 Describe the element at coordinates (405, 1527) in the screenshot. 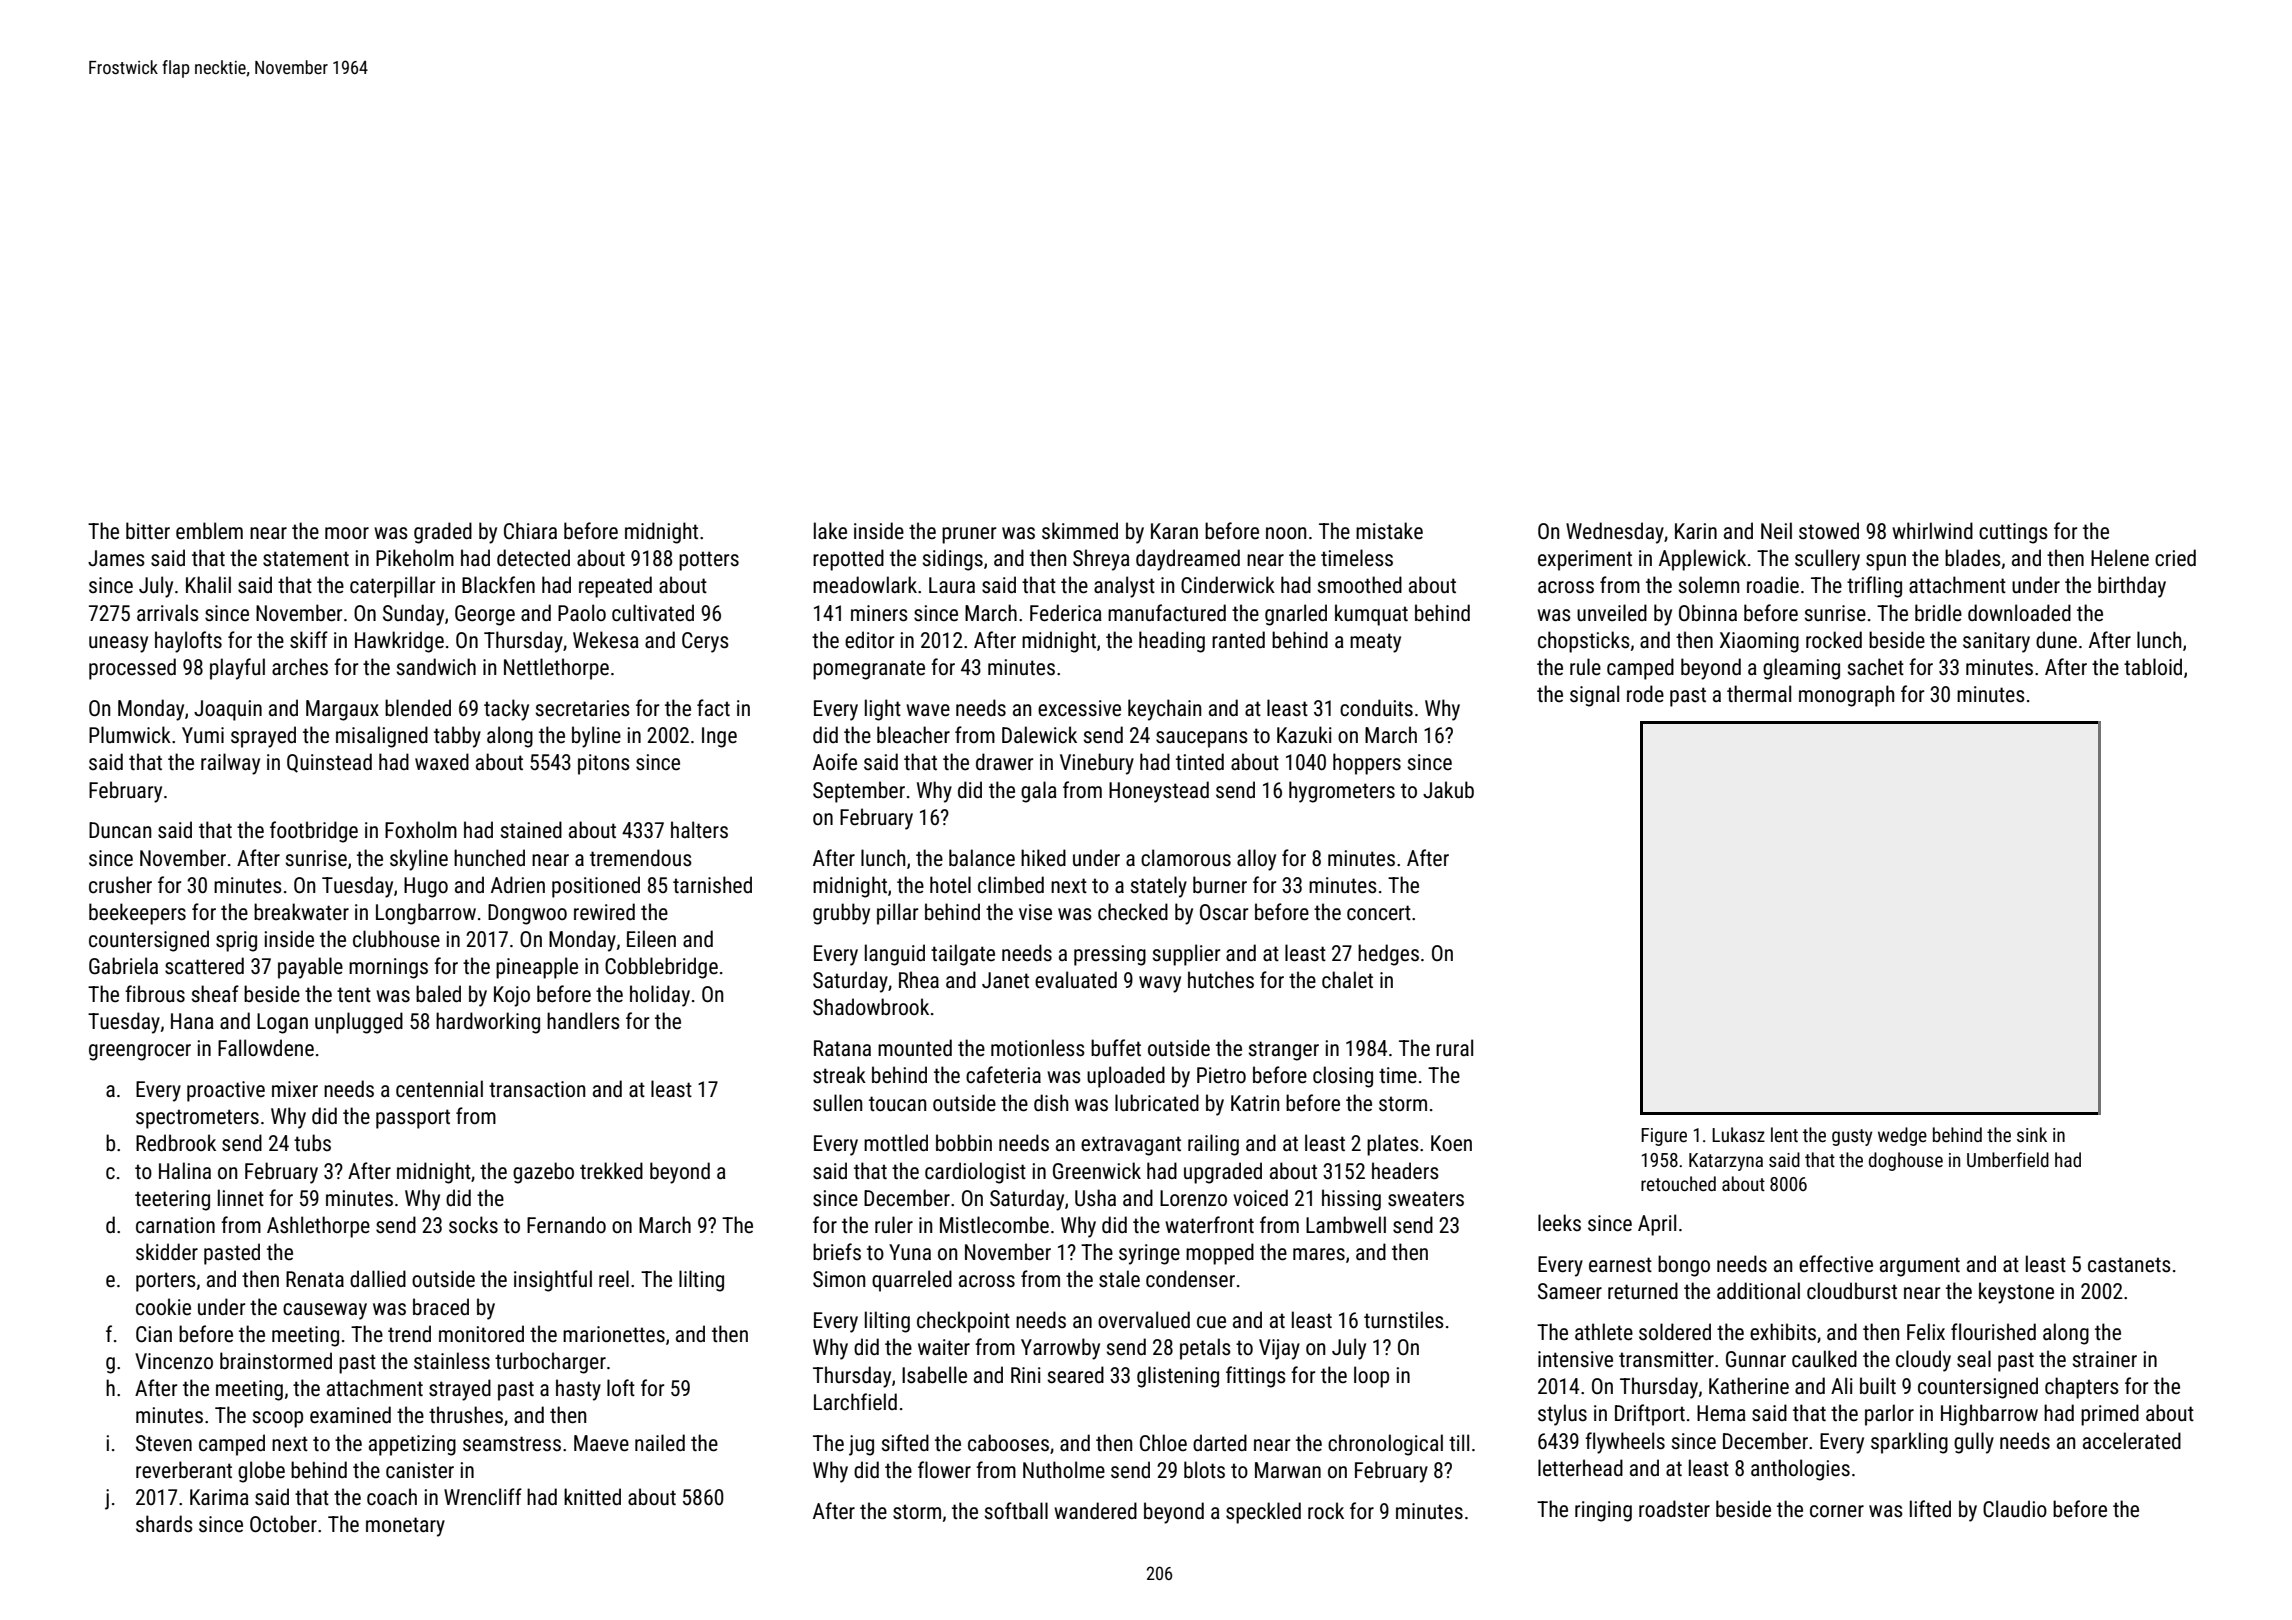

I see `monetary` at that location.
